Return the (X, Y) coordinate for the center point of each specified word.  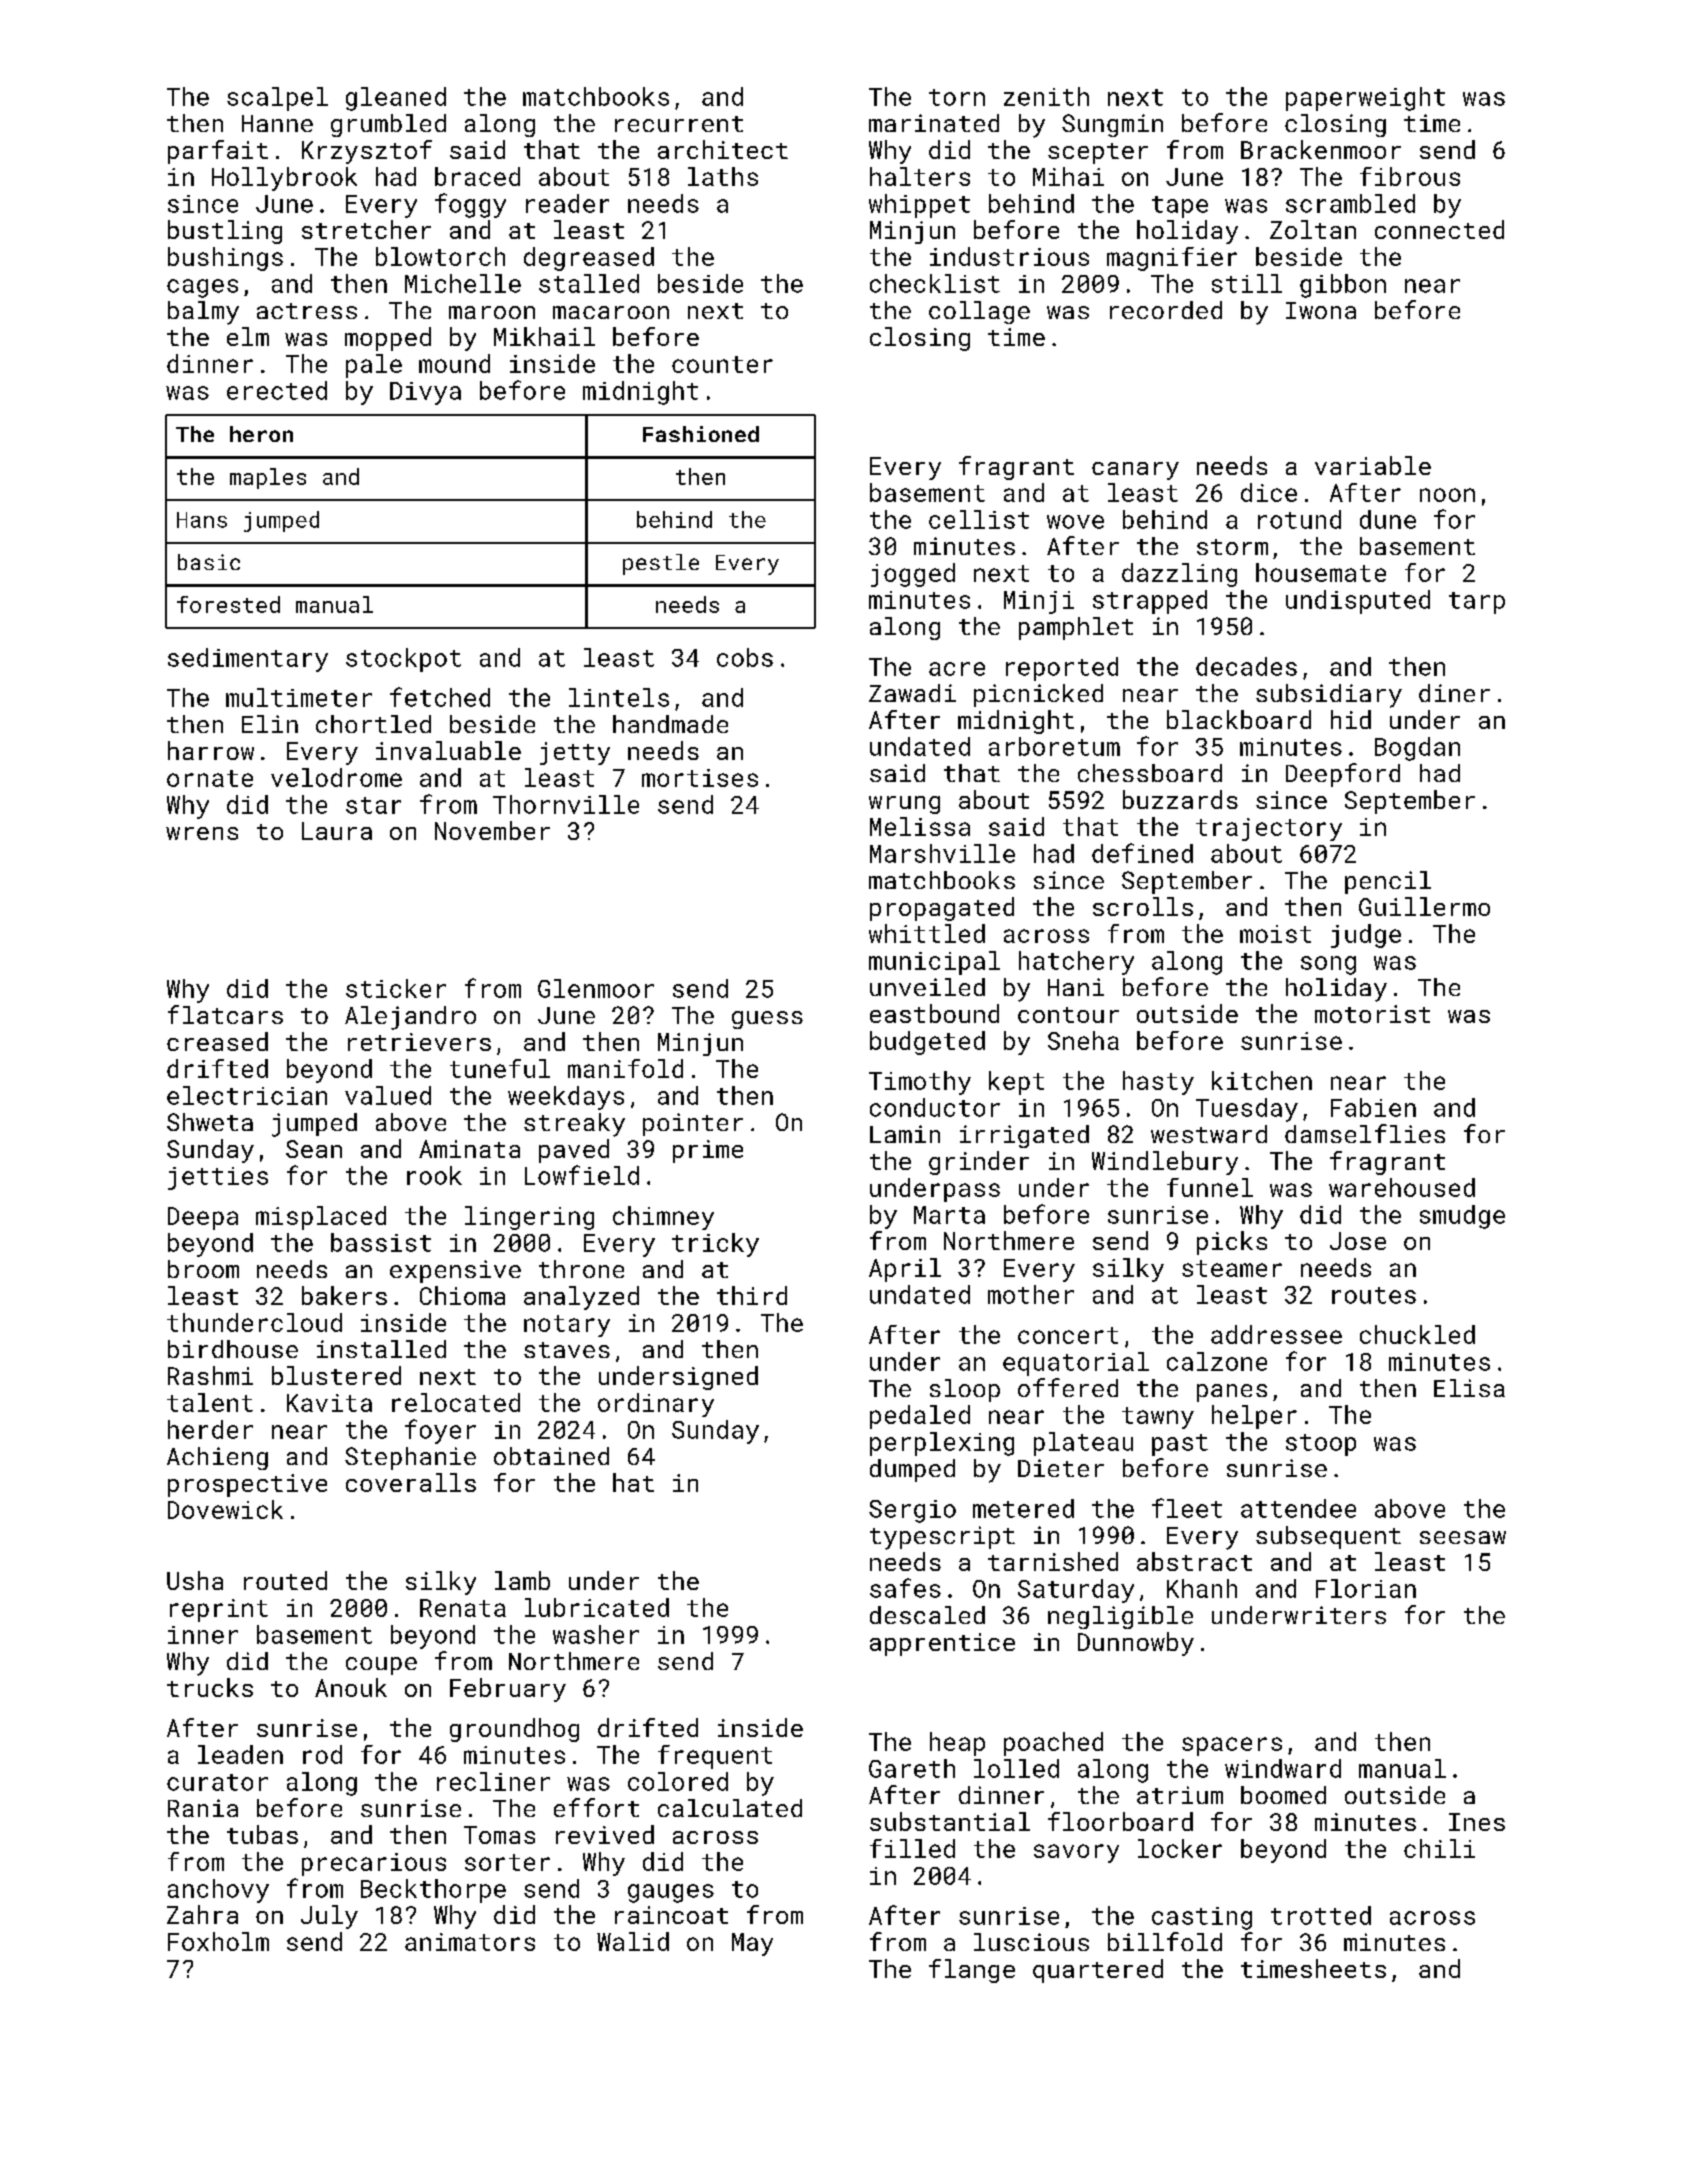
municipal (934, 963)
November (492, 830)
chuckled (1417, 1334)
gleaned (396, 99)
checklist (935, 283)
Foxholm (218, 1941)
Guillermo (1424, 906)
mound (454, 363)
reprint (219, 1610)
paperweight (1365, 99)
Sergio (912, 1511)
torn (957, 97)
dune (1388, 519)
